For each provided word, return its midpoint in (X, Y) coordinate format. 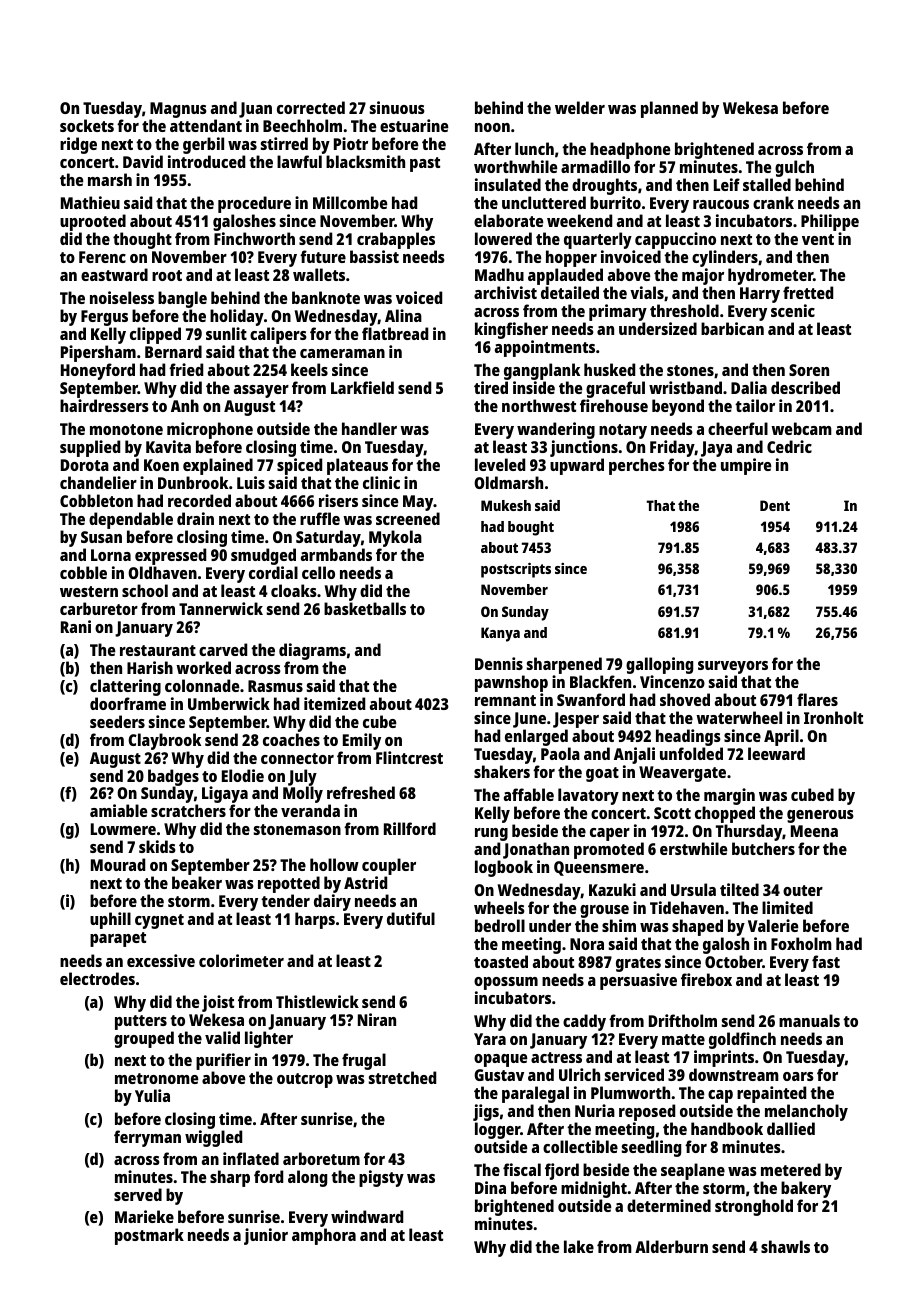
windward (367, 1216)
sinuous (397, 107)
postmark (149, 1236)
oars (798, 1076)
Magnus (178, 110)
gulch (794, 168)
